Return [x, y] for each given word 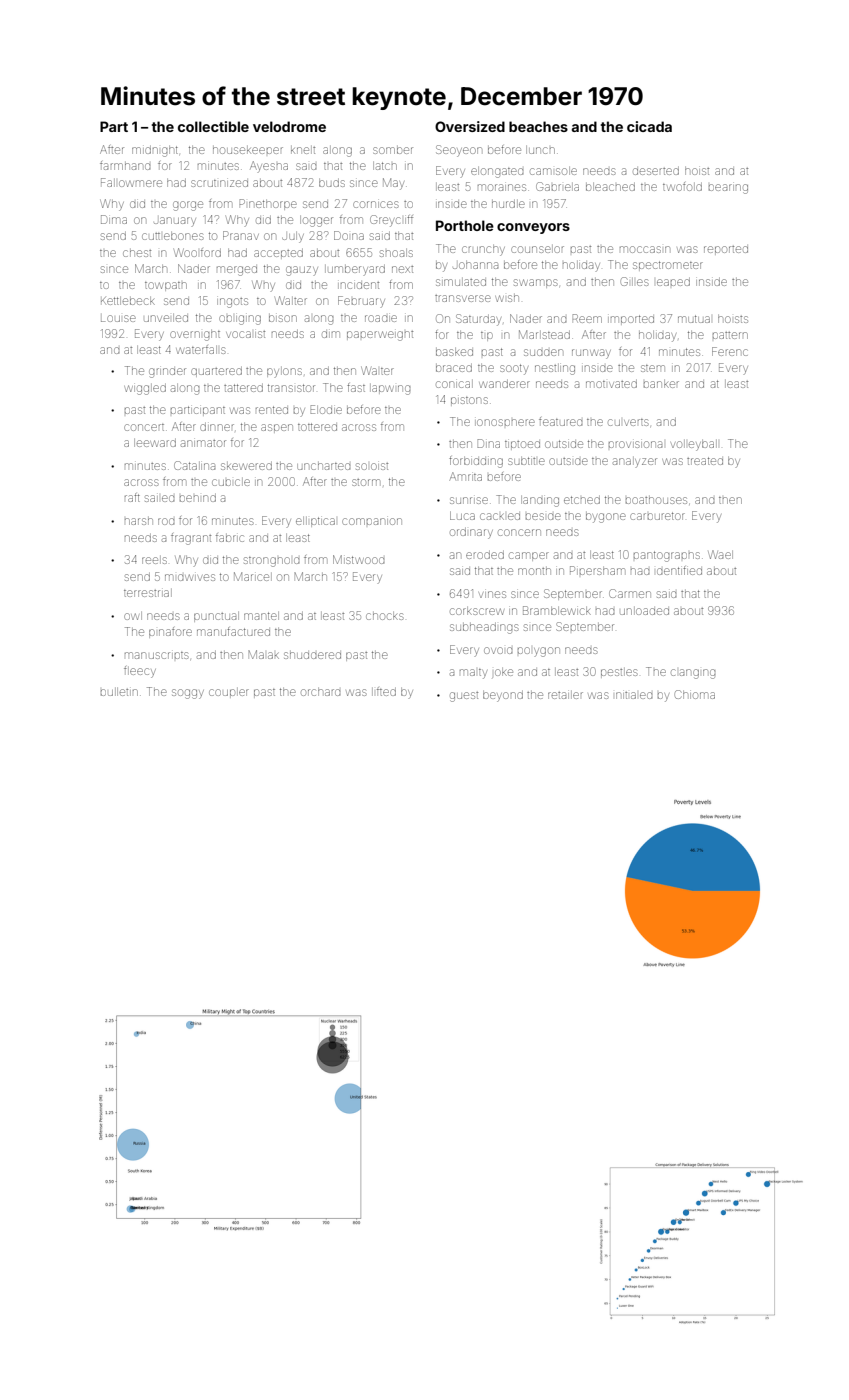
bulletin [119, 692]
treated [705, 461]
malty [473, 674]
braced [454, 368]
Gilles [634, 281]
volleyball [694, 445]
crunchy [483, 250]
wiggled [145, 389]
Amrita [465, 476]
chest [137, 253]
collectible [213, 126]
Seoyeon [458, 151]
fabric [230, 537]
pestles [619, 673]
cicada [649, 126]
